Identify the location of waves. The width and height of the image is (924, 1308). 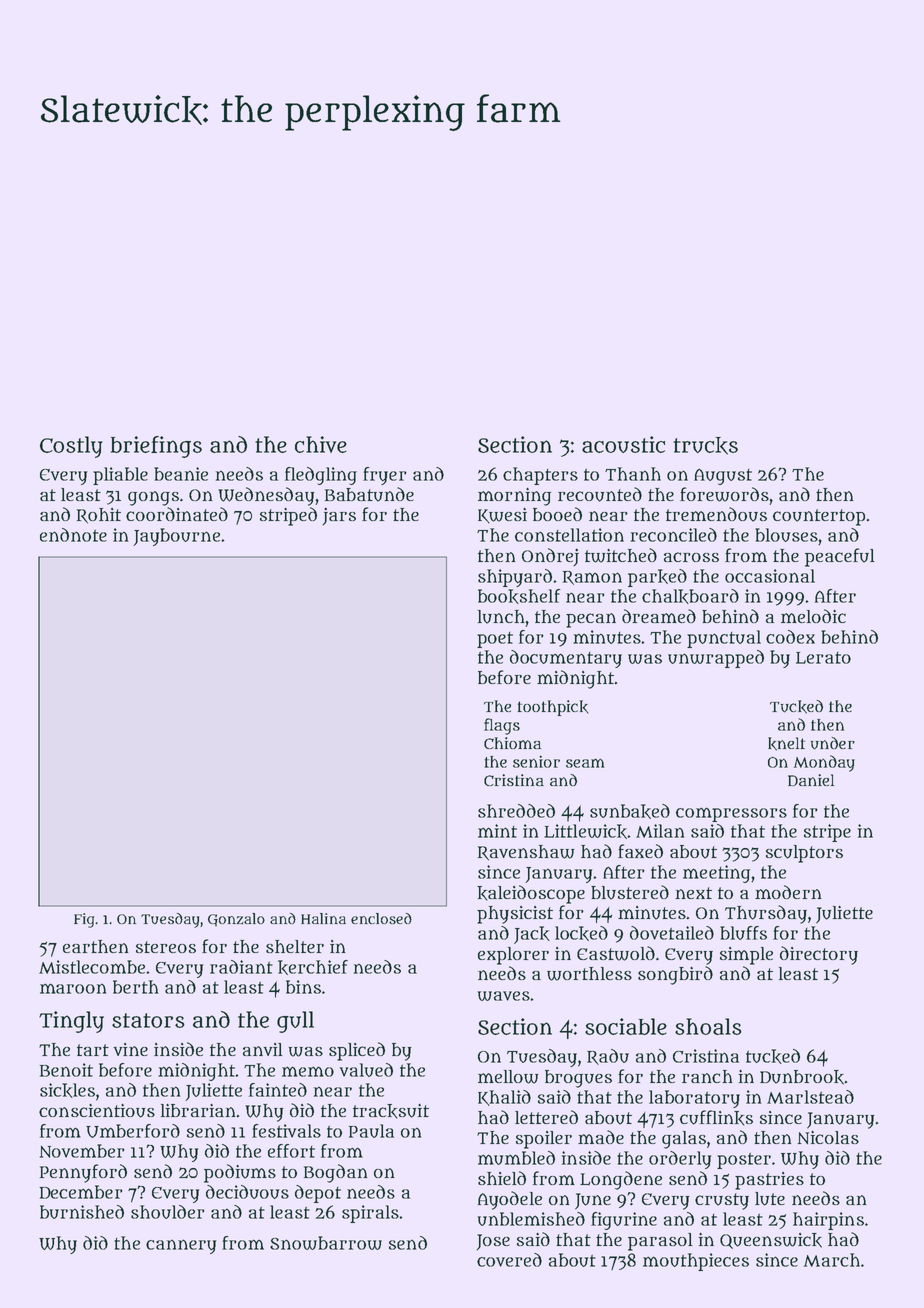
(504, 996).
